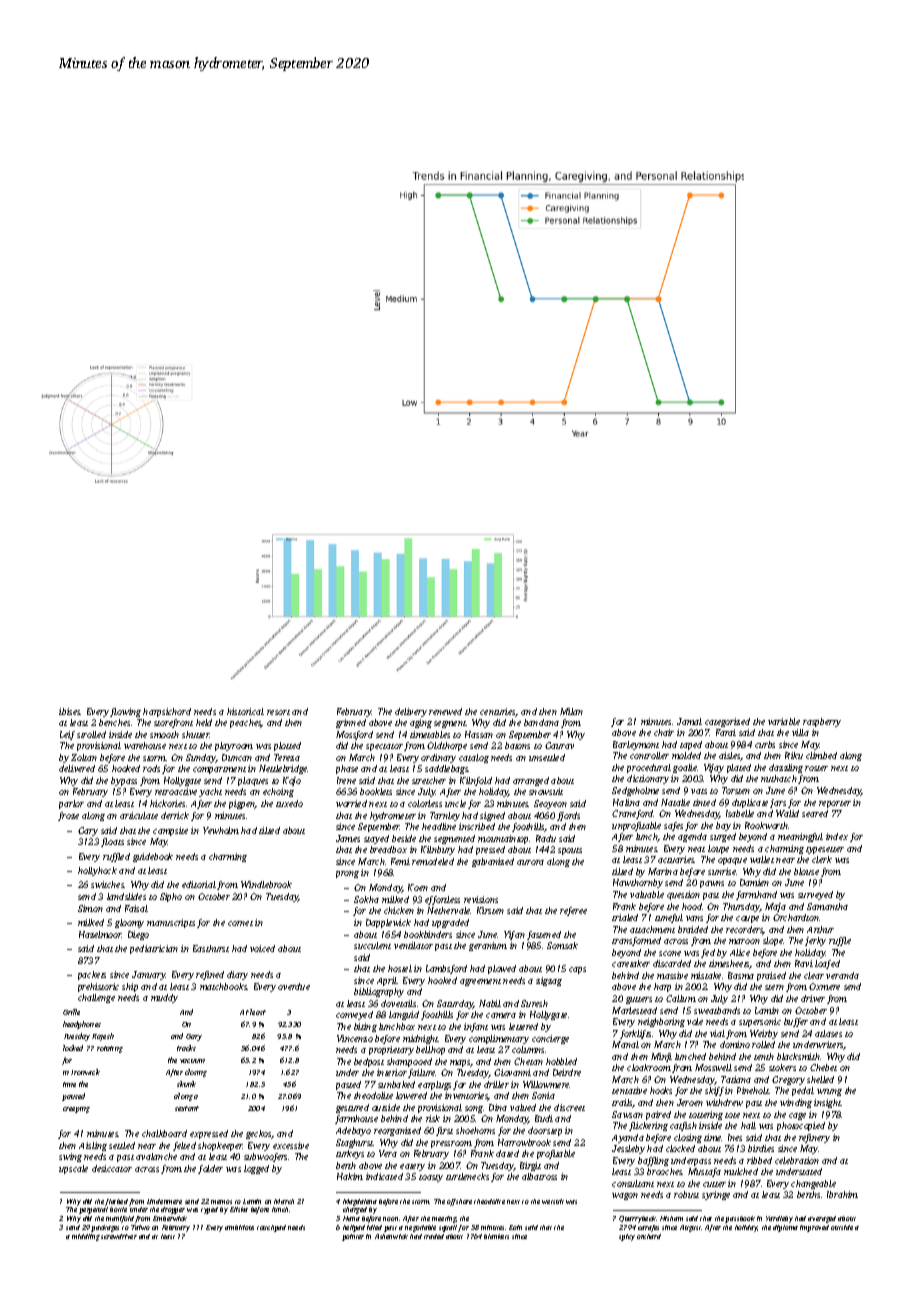 This document has width=924, height=1308. What do you see at coordinates (70, 711) in the document?
I see `ibises` at bounding box center [70, 711].
